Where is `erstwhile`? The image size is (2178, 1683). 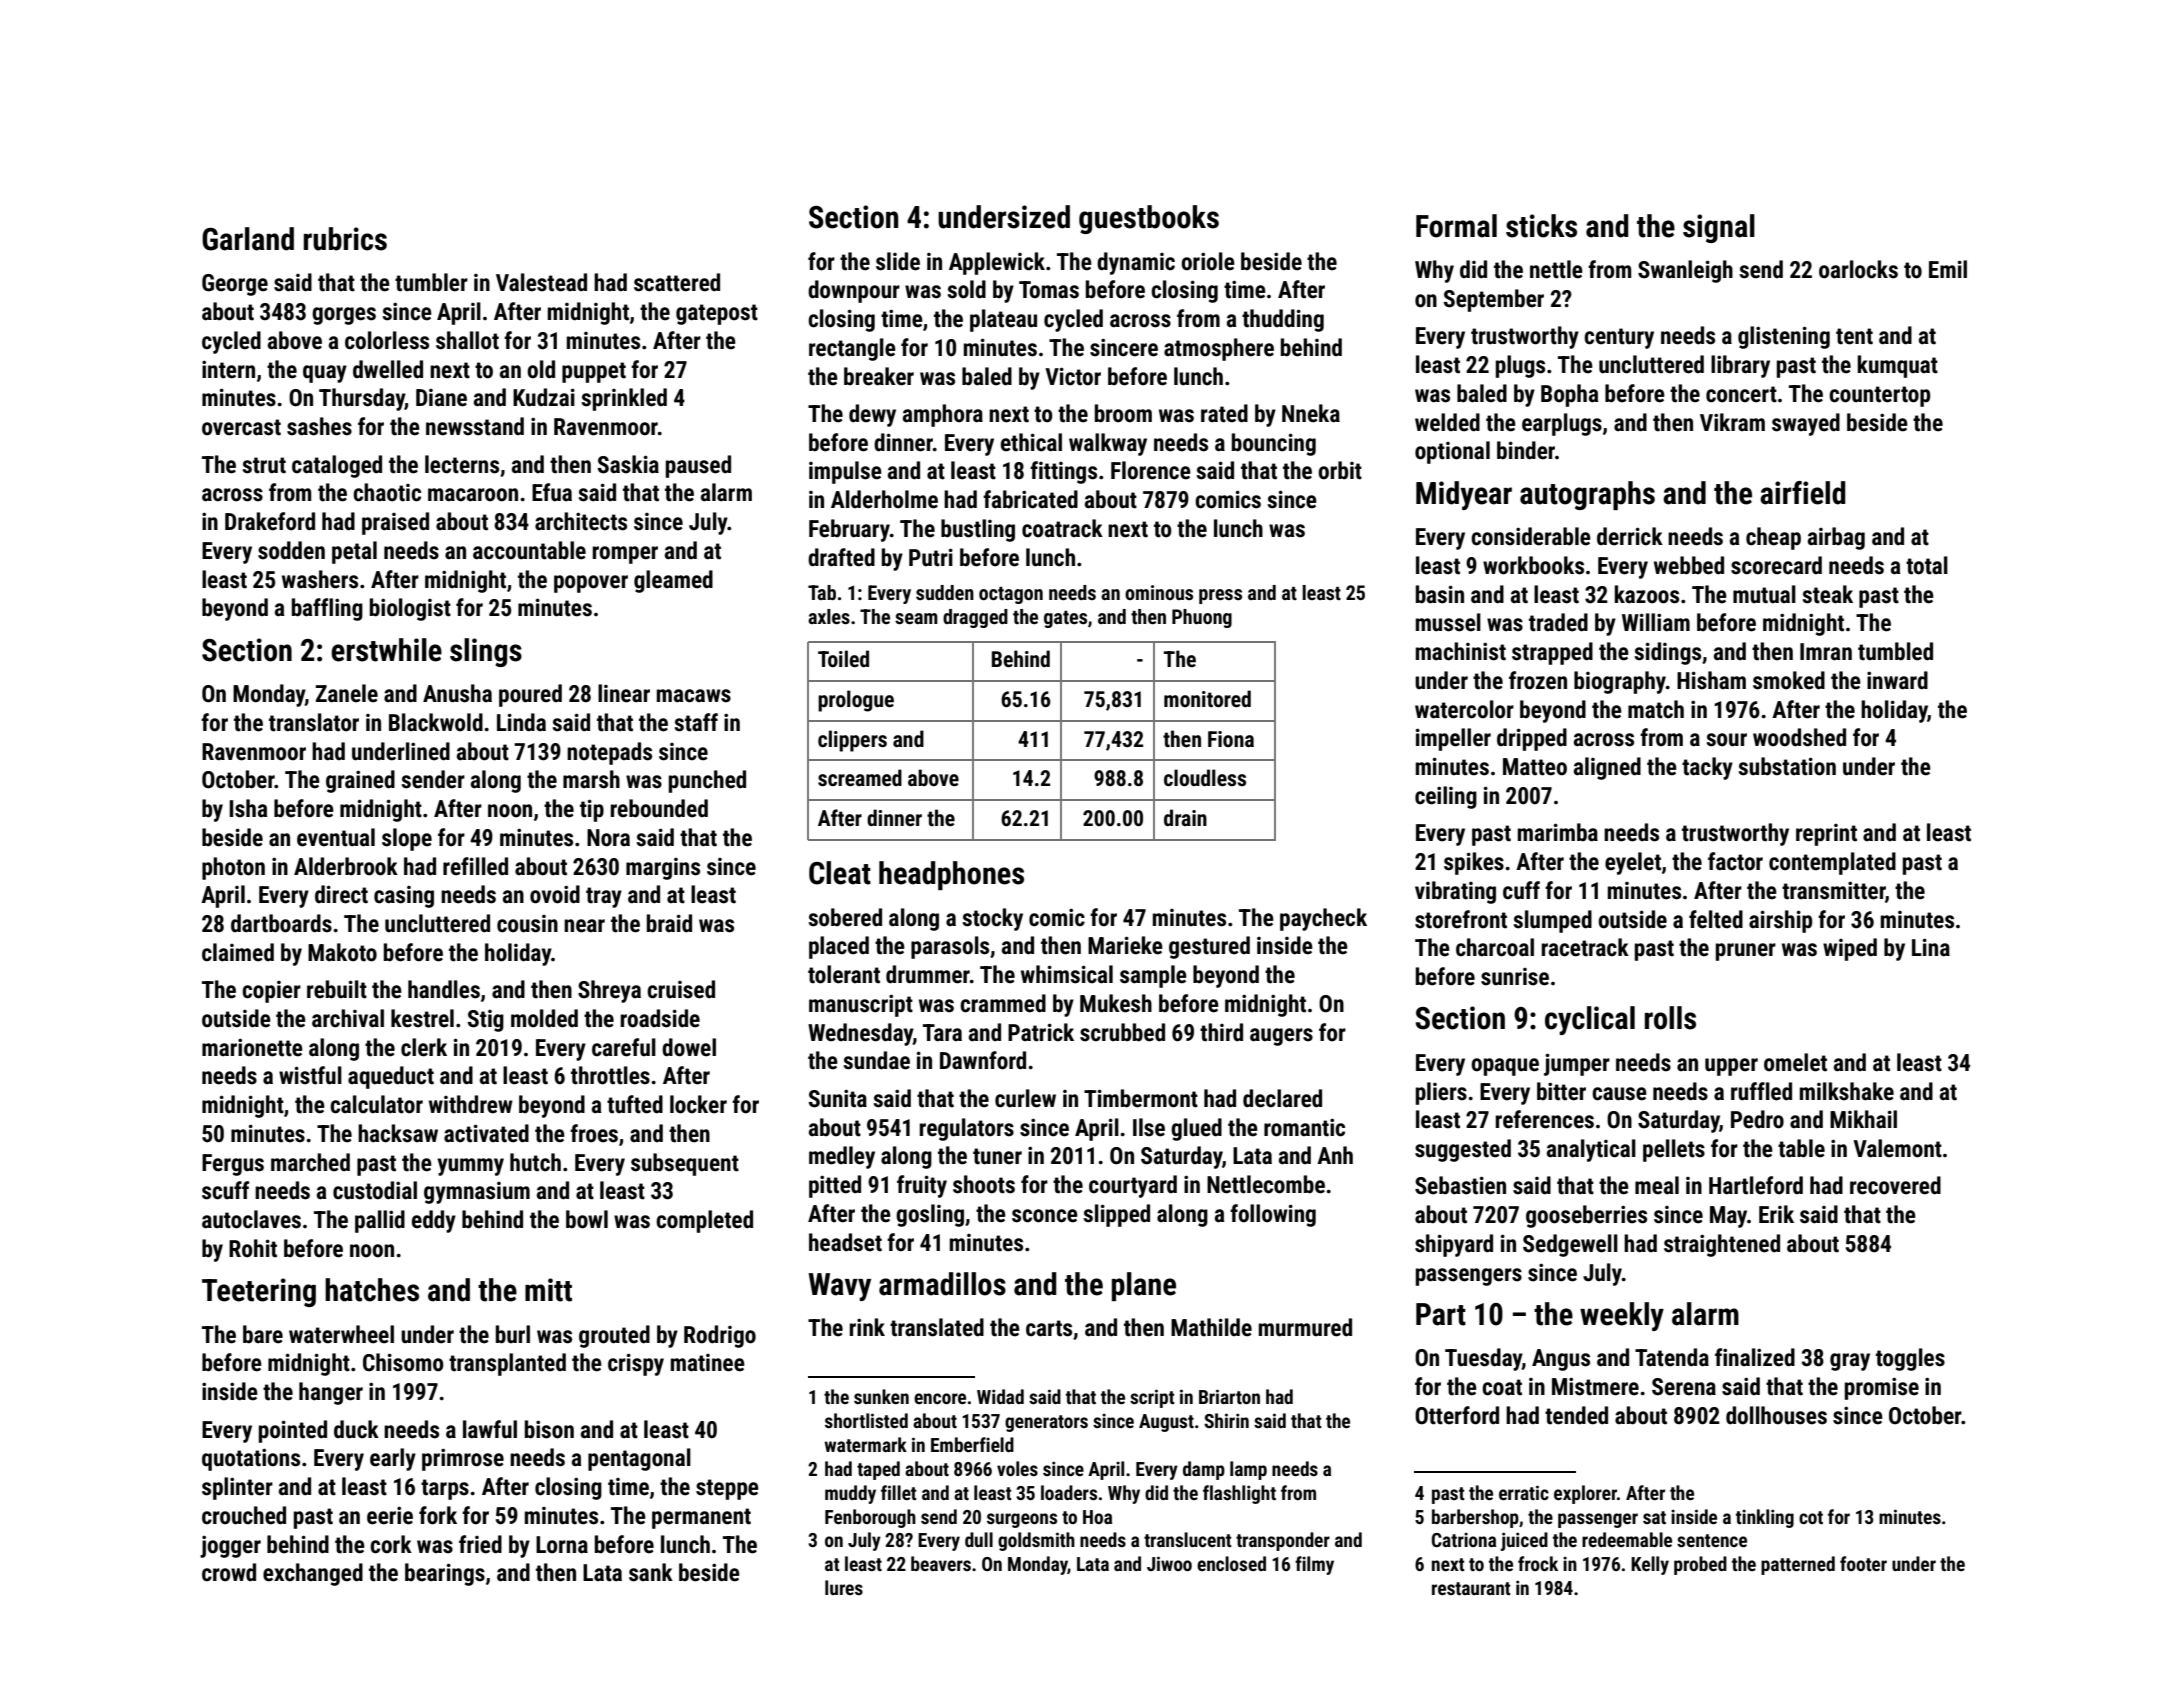 erstwhile is located at coordinates (386, 650).
